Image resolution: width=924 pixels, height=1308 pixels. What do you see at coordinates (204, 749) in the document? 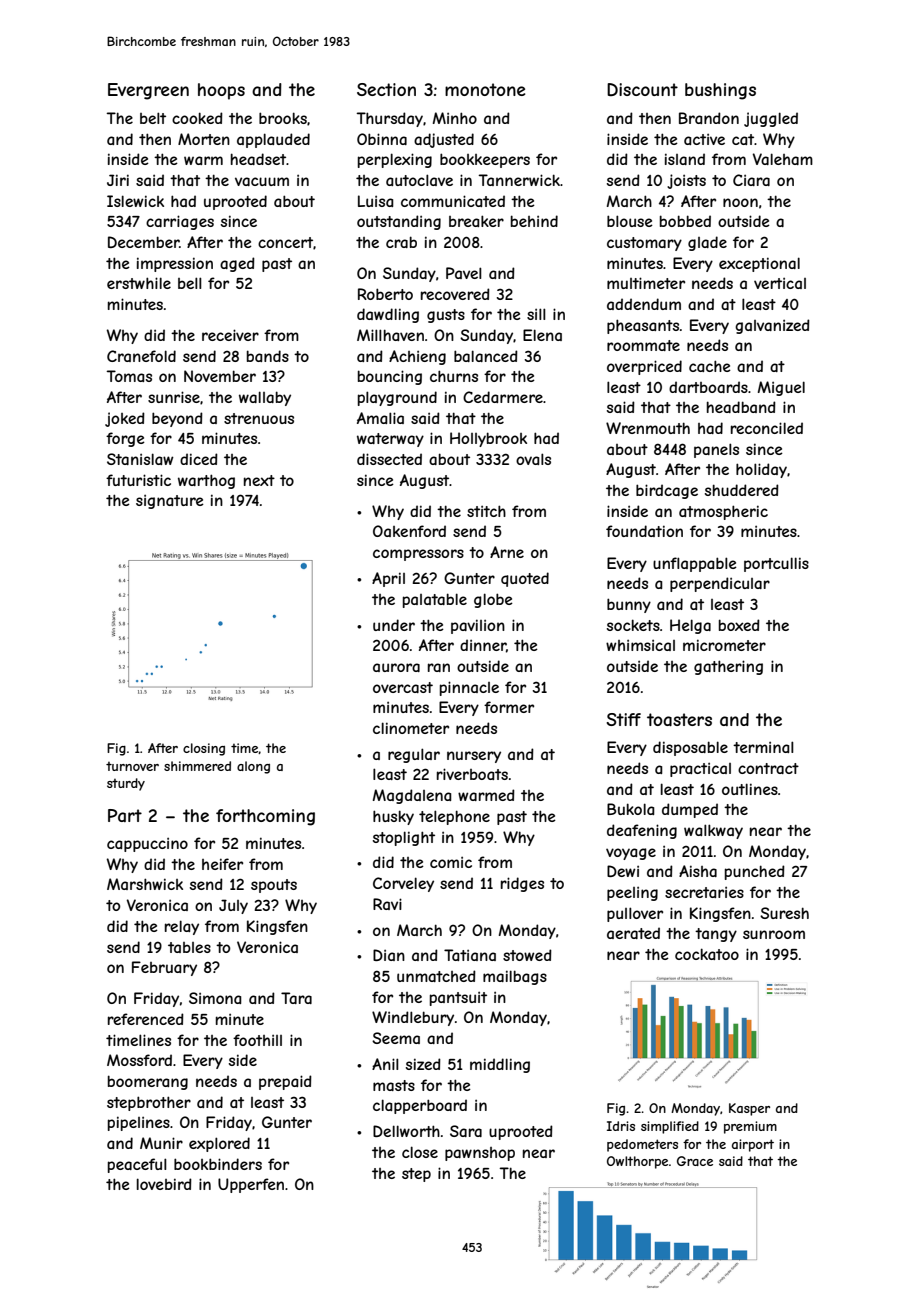
I see `closing` at bounding box center [204, 749].
